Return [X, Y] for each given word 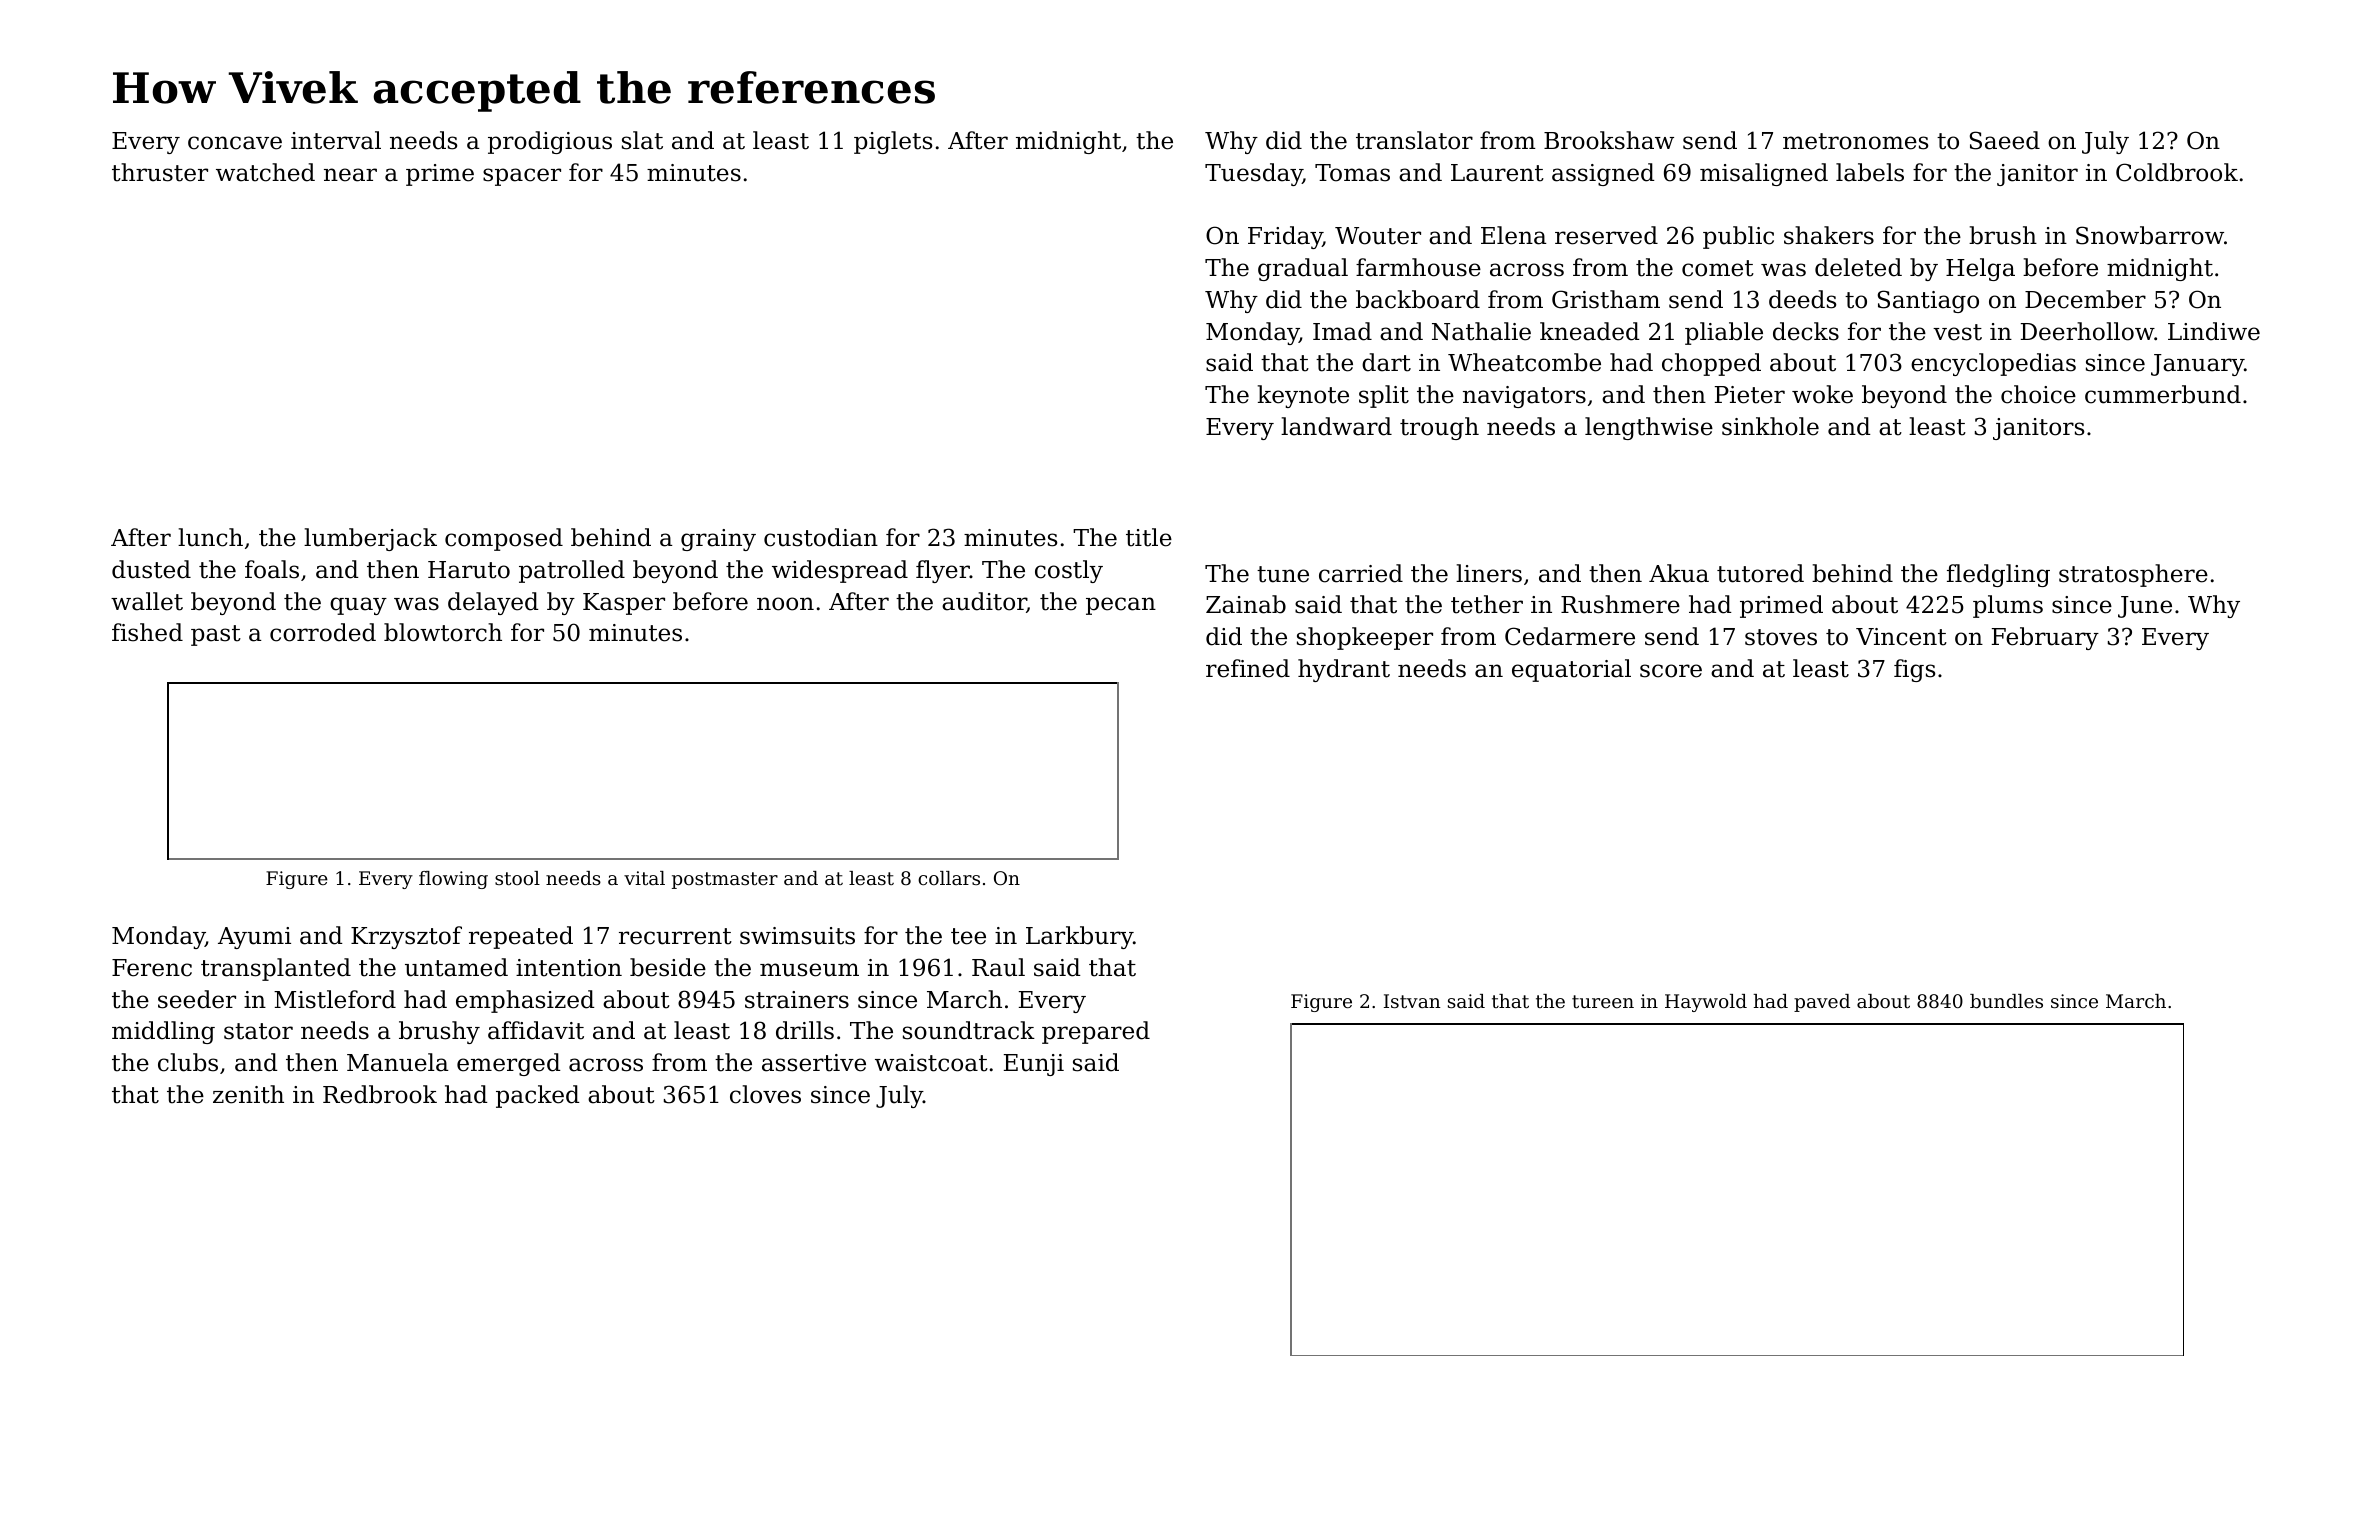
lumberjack [370, 539]
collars [949, 878]
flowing [453, 880]
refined [1248, 668]
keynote [1303, 396]
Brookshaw [1609, 140]
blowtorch [443, 632]
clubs [188, 1062]
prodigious [550, 142]
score [1671, 671]
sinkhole [1770, 426]
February [2045, 638]
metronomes [1855, 141]
